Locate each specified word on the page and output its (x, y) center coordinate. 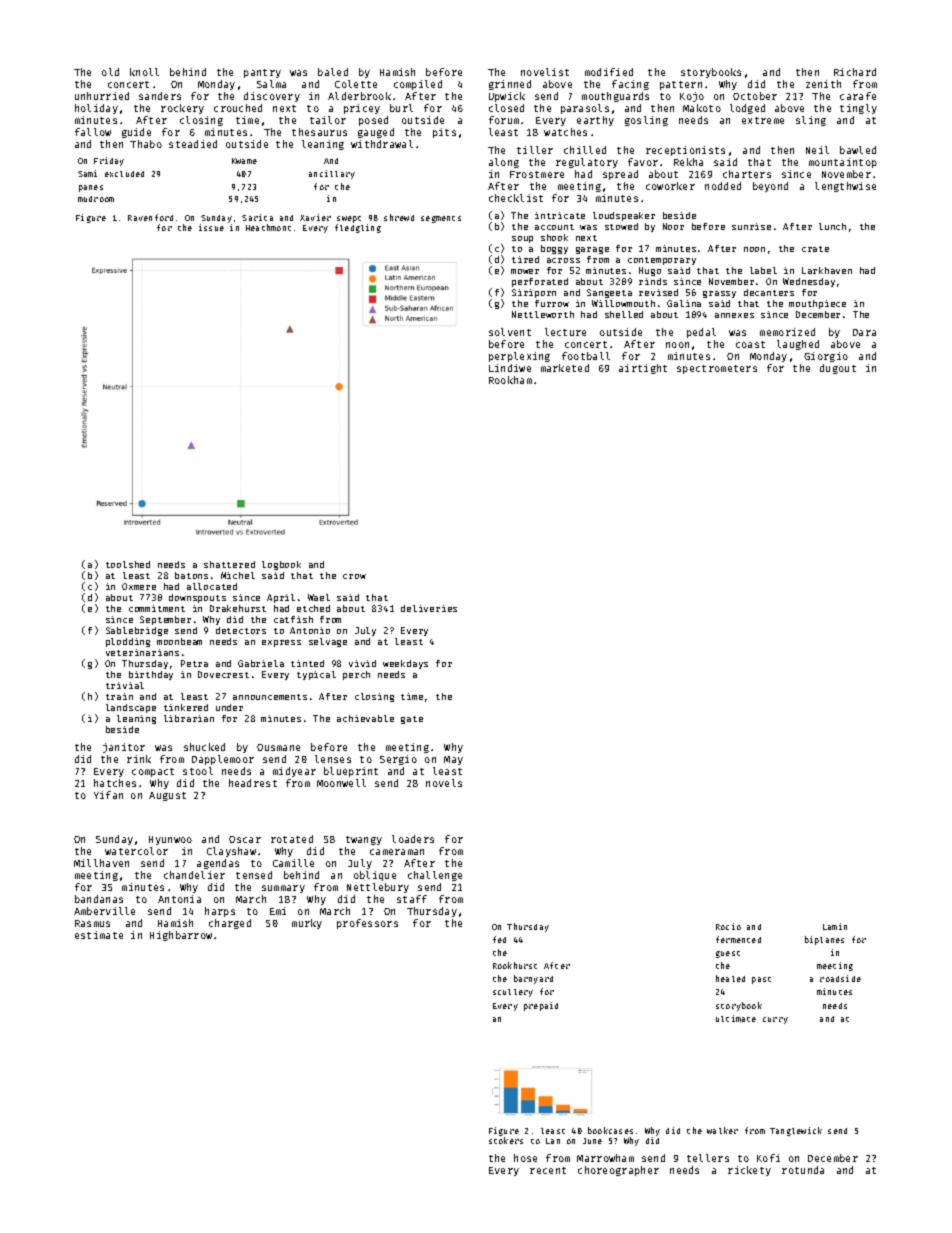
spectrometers (717, 369)
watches (565, 132)
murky (307, 924)
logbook (281, 565)
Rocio (728, 926)
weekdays (405, 664)
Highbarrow (181, 936)
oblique (375, 876)
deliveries (429, 608)
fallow (93, 132)
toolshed (128, 564)
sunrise (751, 226)
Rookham (510, 380)
